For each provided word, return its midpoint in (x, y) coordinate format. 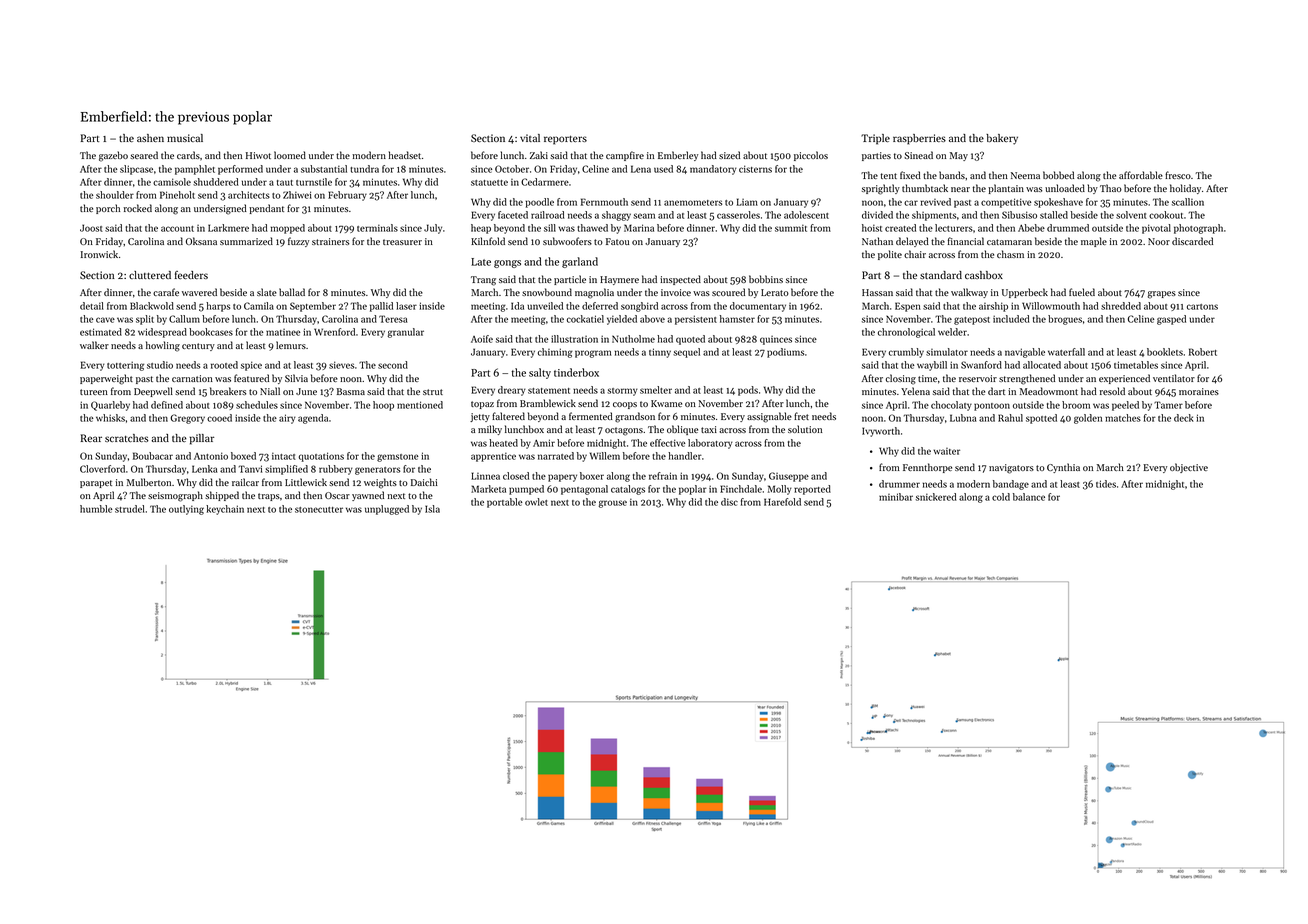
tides (1106, 484)
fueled (1082, 292)
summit (791, 228)
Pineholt (177, 195)
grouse (613, 504)
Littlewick (306, 482)
